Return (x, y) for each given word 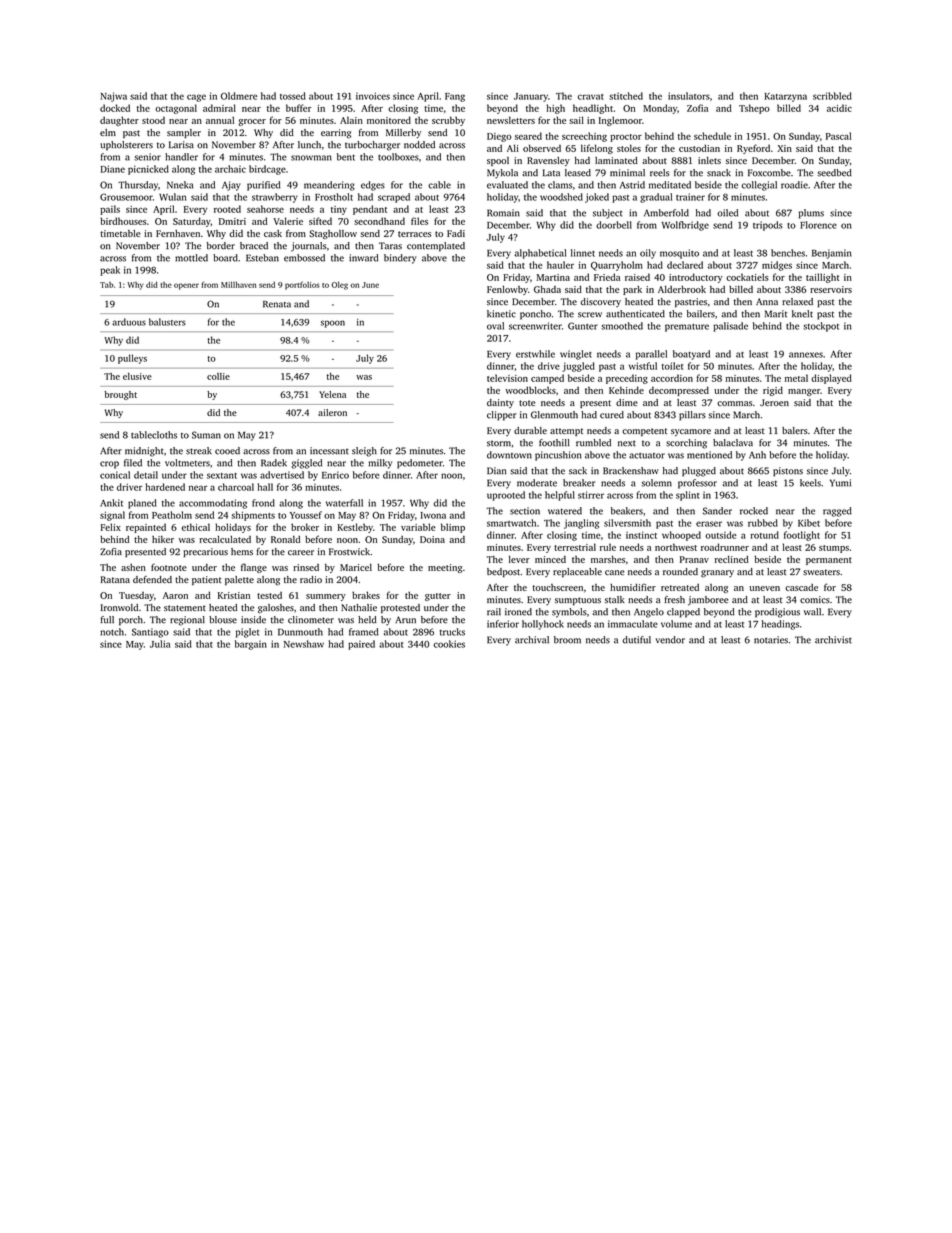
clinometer (311, 620)
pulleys (132, 359)
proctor (626, 138)
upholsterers (126, 146)
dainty (500, 403)
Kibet (809, 523)
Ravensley (548, 161)
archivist (833, 640)
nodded (419, 145)
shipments (253, 516)
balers (795, 430)
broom (567, 640)
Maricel (356, 567)
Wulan (172, 197)
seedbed (834, 173)
